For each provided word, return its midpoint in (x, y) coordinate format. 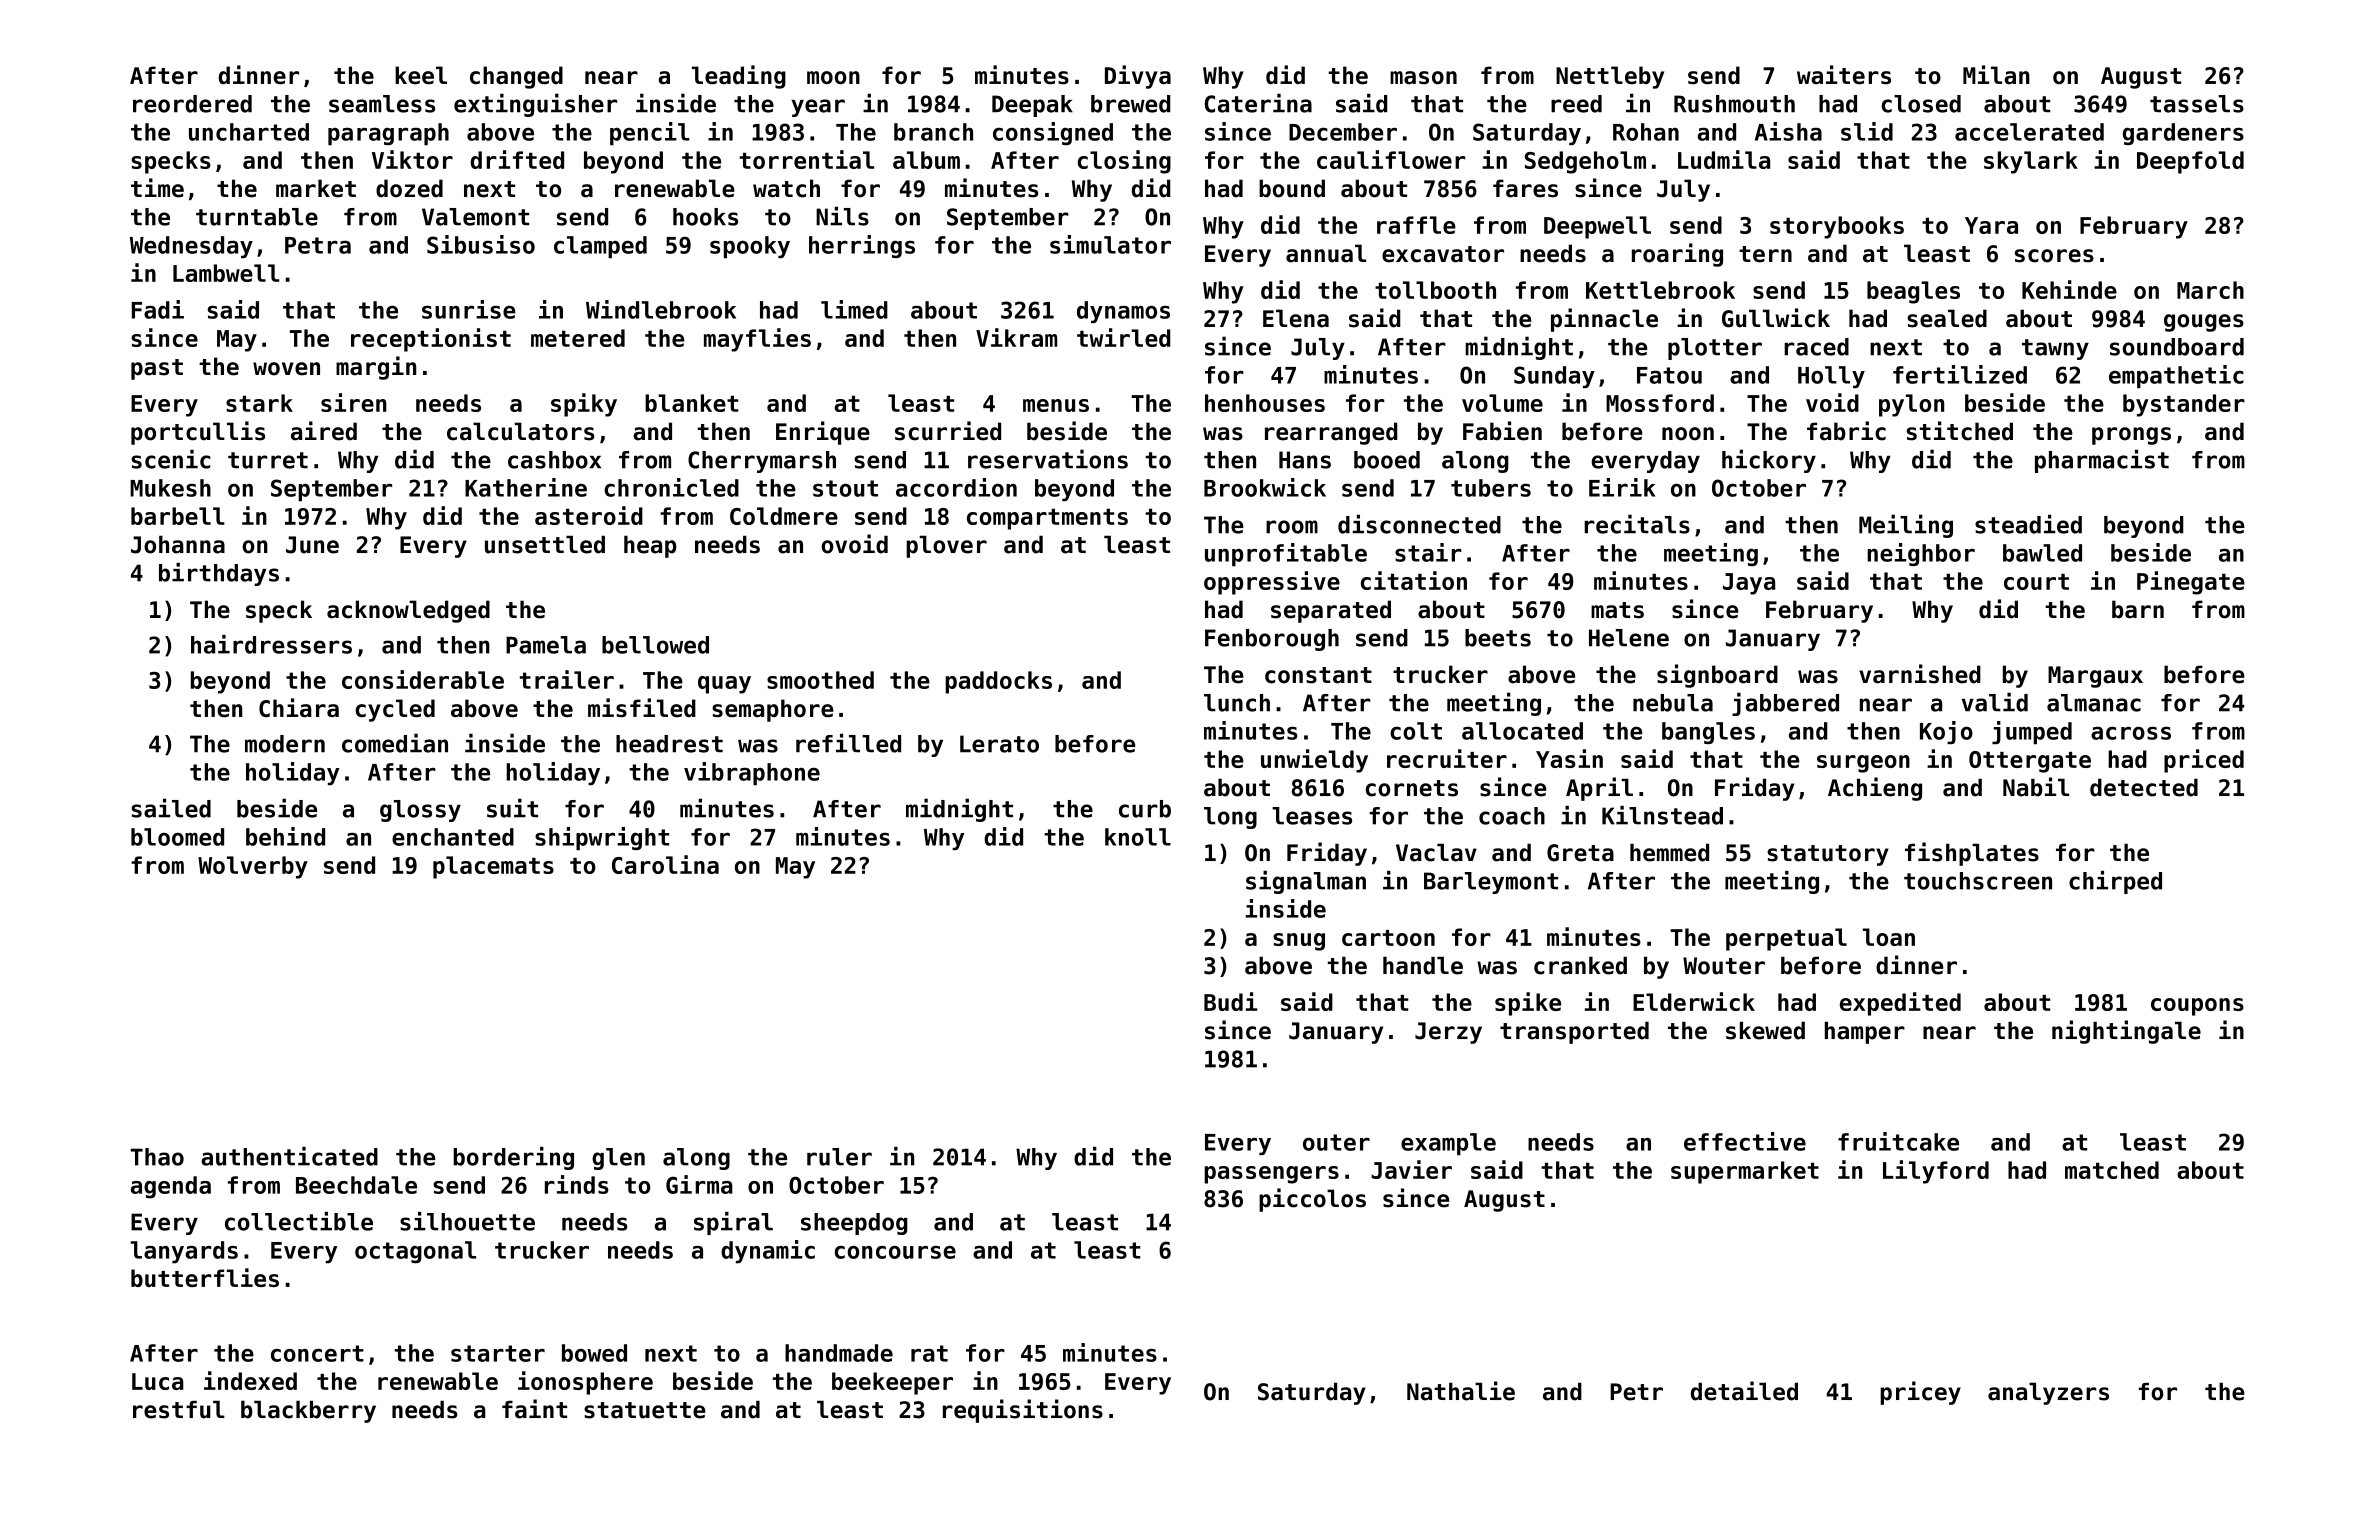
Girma (699, 1184)
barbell (178, 516)
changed (516, 77)
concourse (895, 1252)
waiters (1844, 74)
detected (2144, 787)
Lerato (999, 744)
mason (1423, 77)
